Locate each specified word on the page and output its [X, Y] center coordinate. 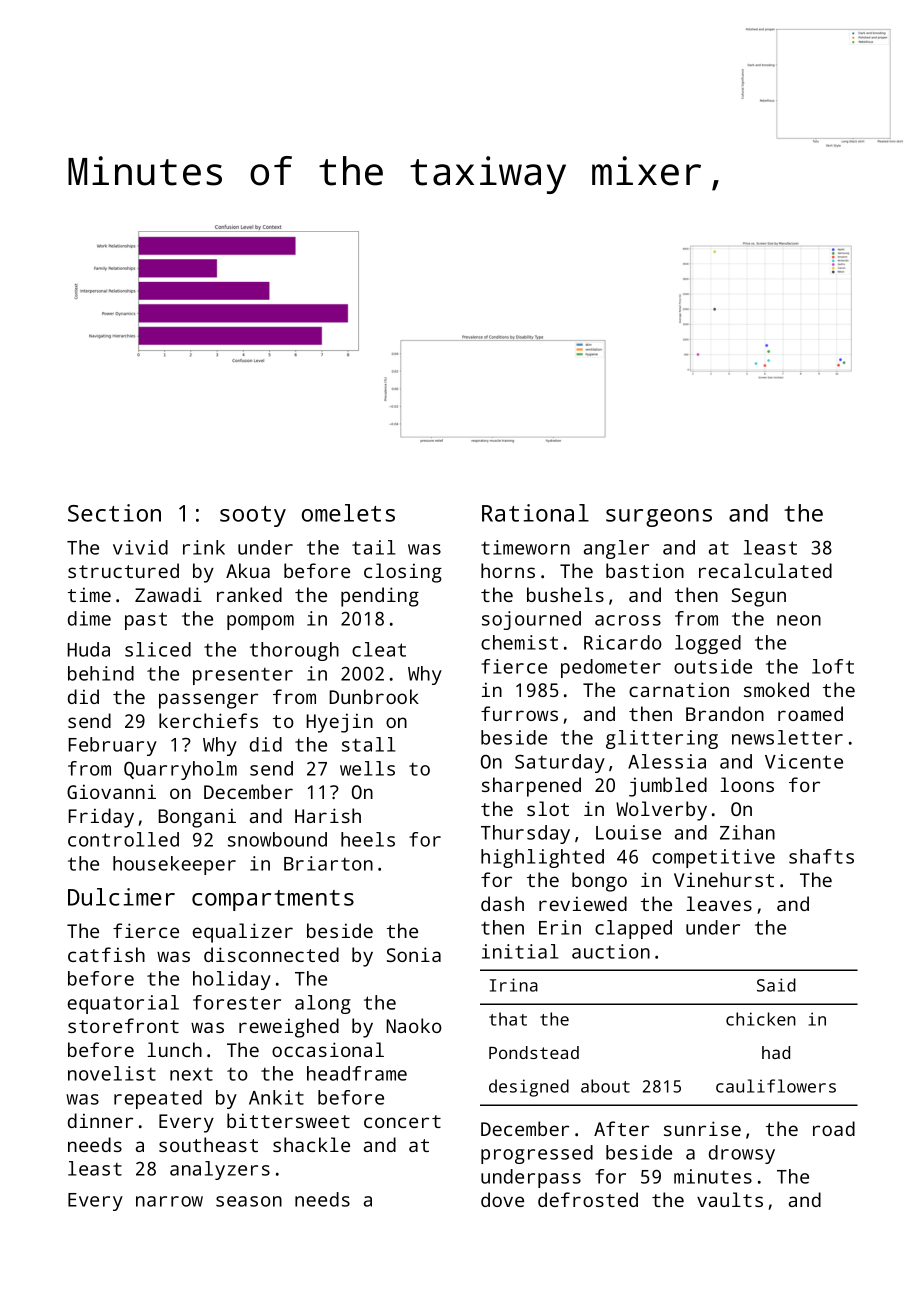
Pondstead [534, 1052]
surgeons [659, 518]
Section [114, 513]
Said [776, 985]
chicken [761, 1019]
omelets [348, 513]
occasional [328, 1049]
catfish [106, 954]
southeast [208, 1144]
